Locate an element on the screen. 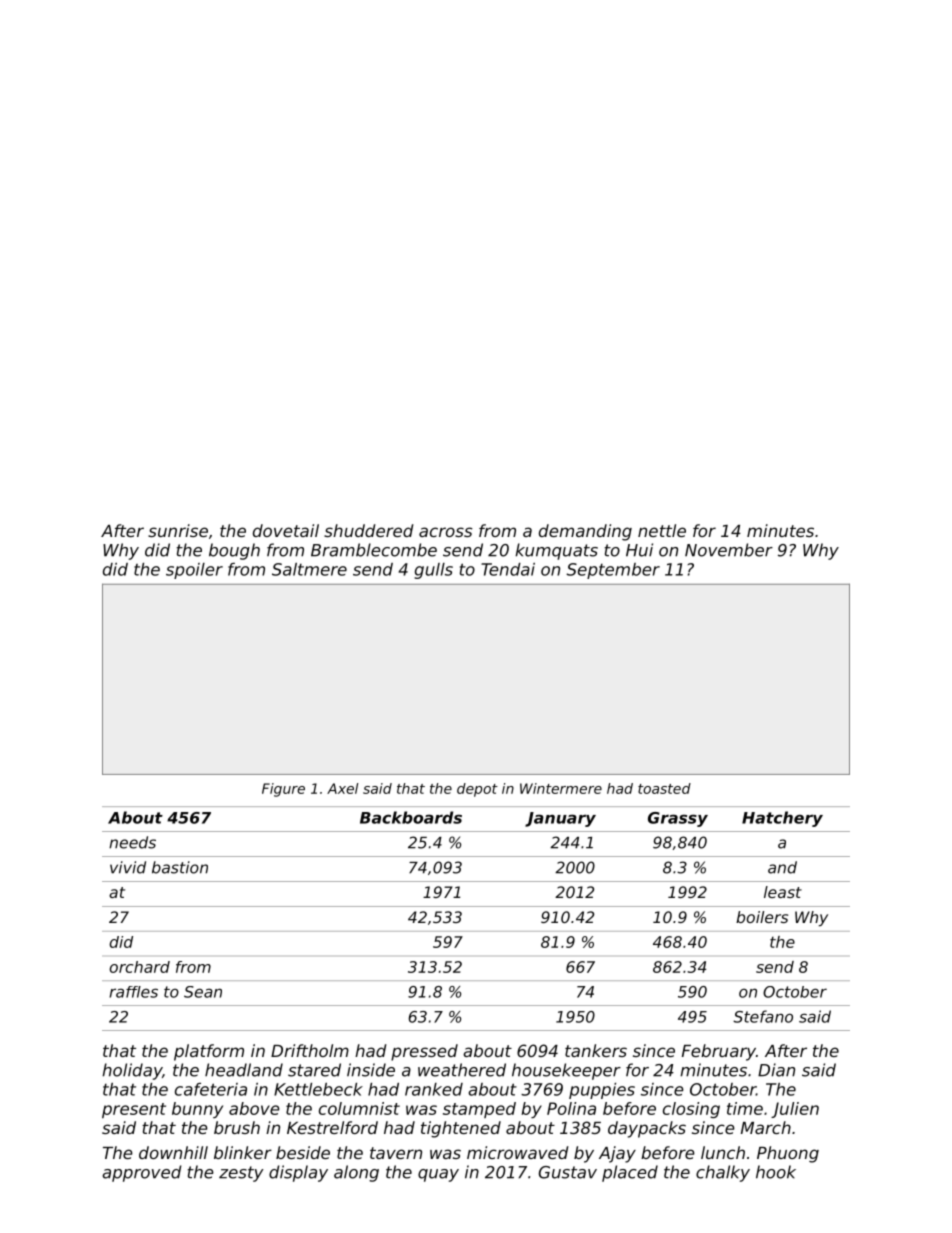 The image size is (952, 1233). least is located at coordinates (783, 892).
